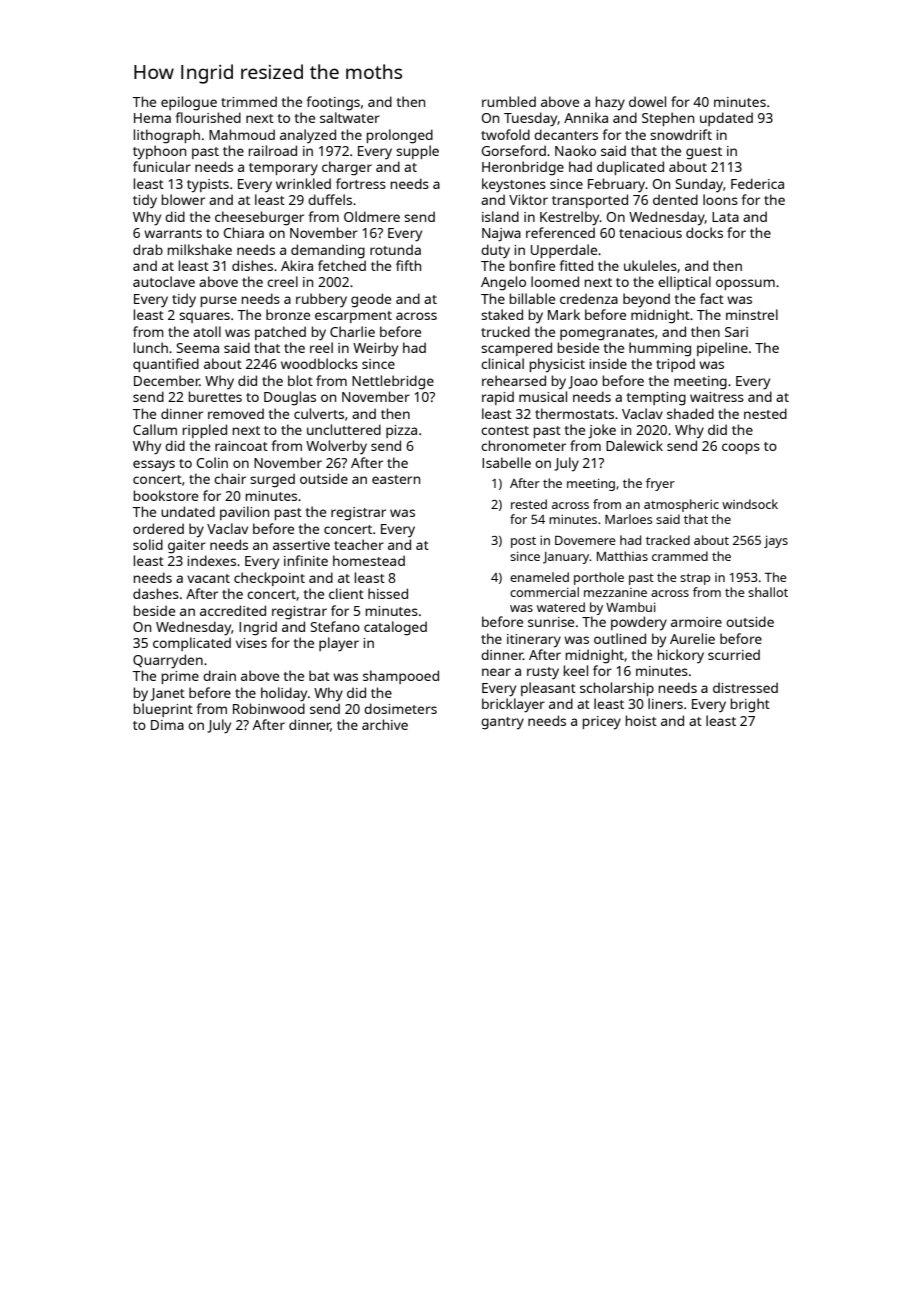 The image size is (924, 1314). Describe the element at coordinates (156, 593) in the document. I see `dashes` at that location.
